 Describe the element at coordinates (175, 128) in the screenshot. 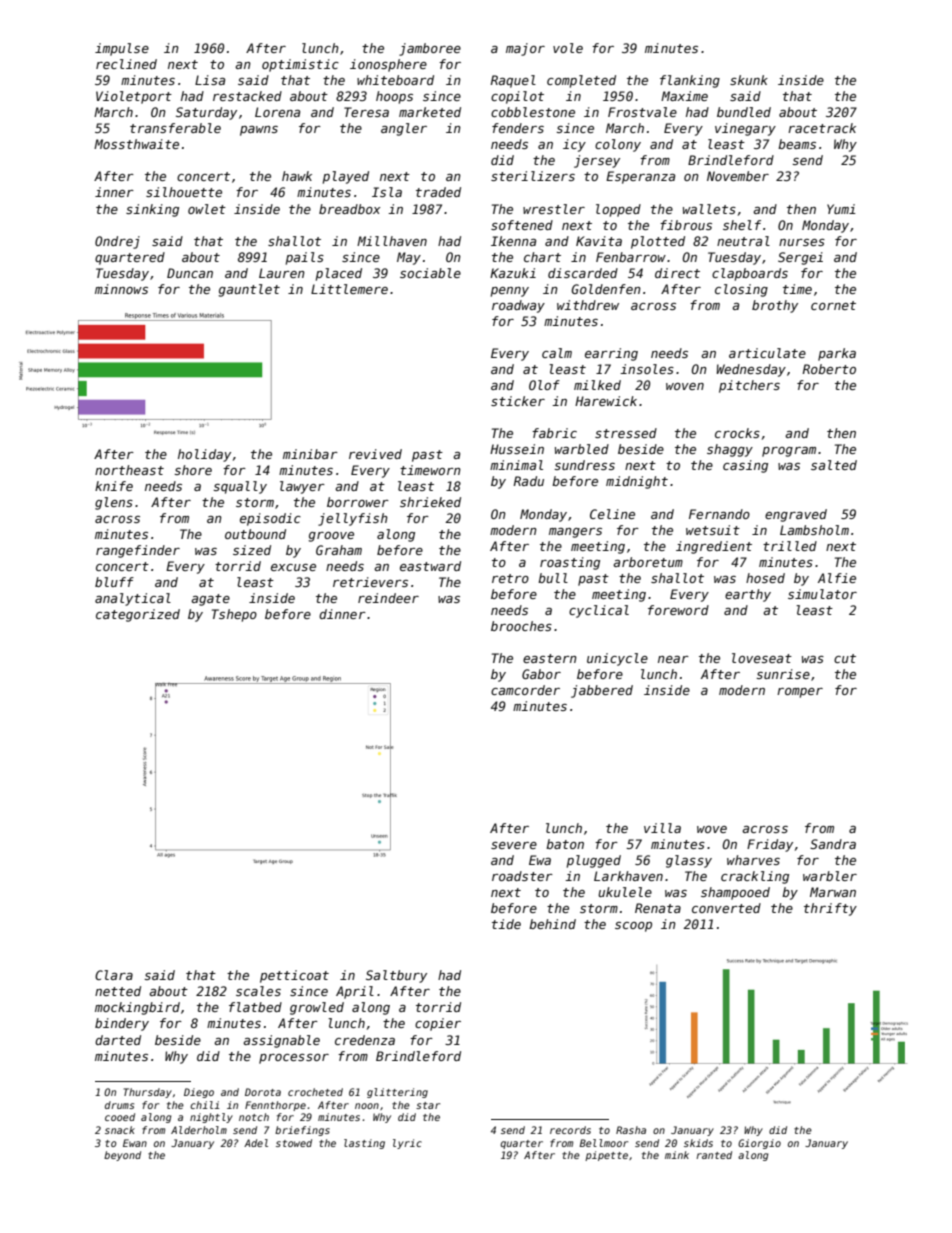

I see `transferable` at that location.
